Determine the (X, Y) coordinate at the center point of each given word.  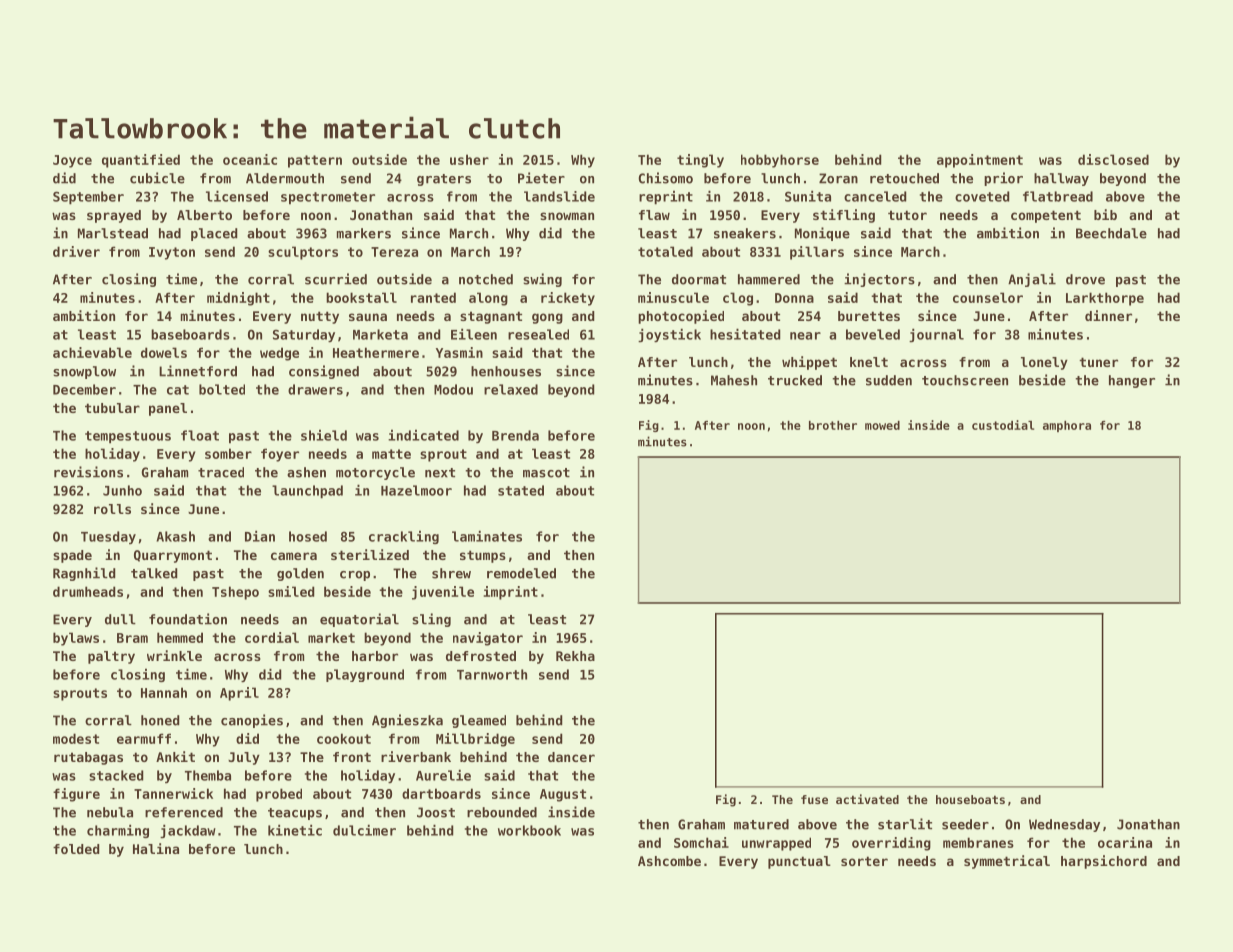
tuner (1098, 362)
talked (154, 573)
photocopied (681, 317)
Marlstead (113, 233)
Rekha (575, 656)
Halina (156, 848)
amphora (1067, 426)
